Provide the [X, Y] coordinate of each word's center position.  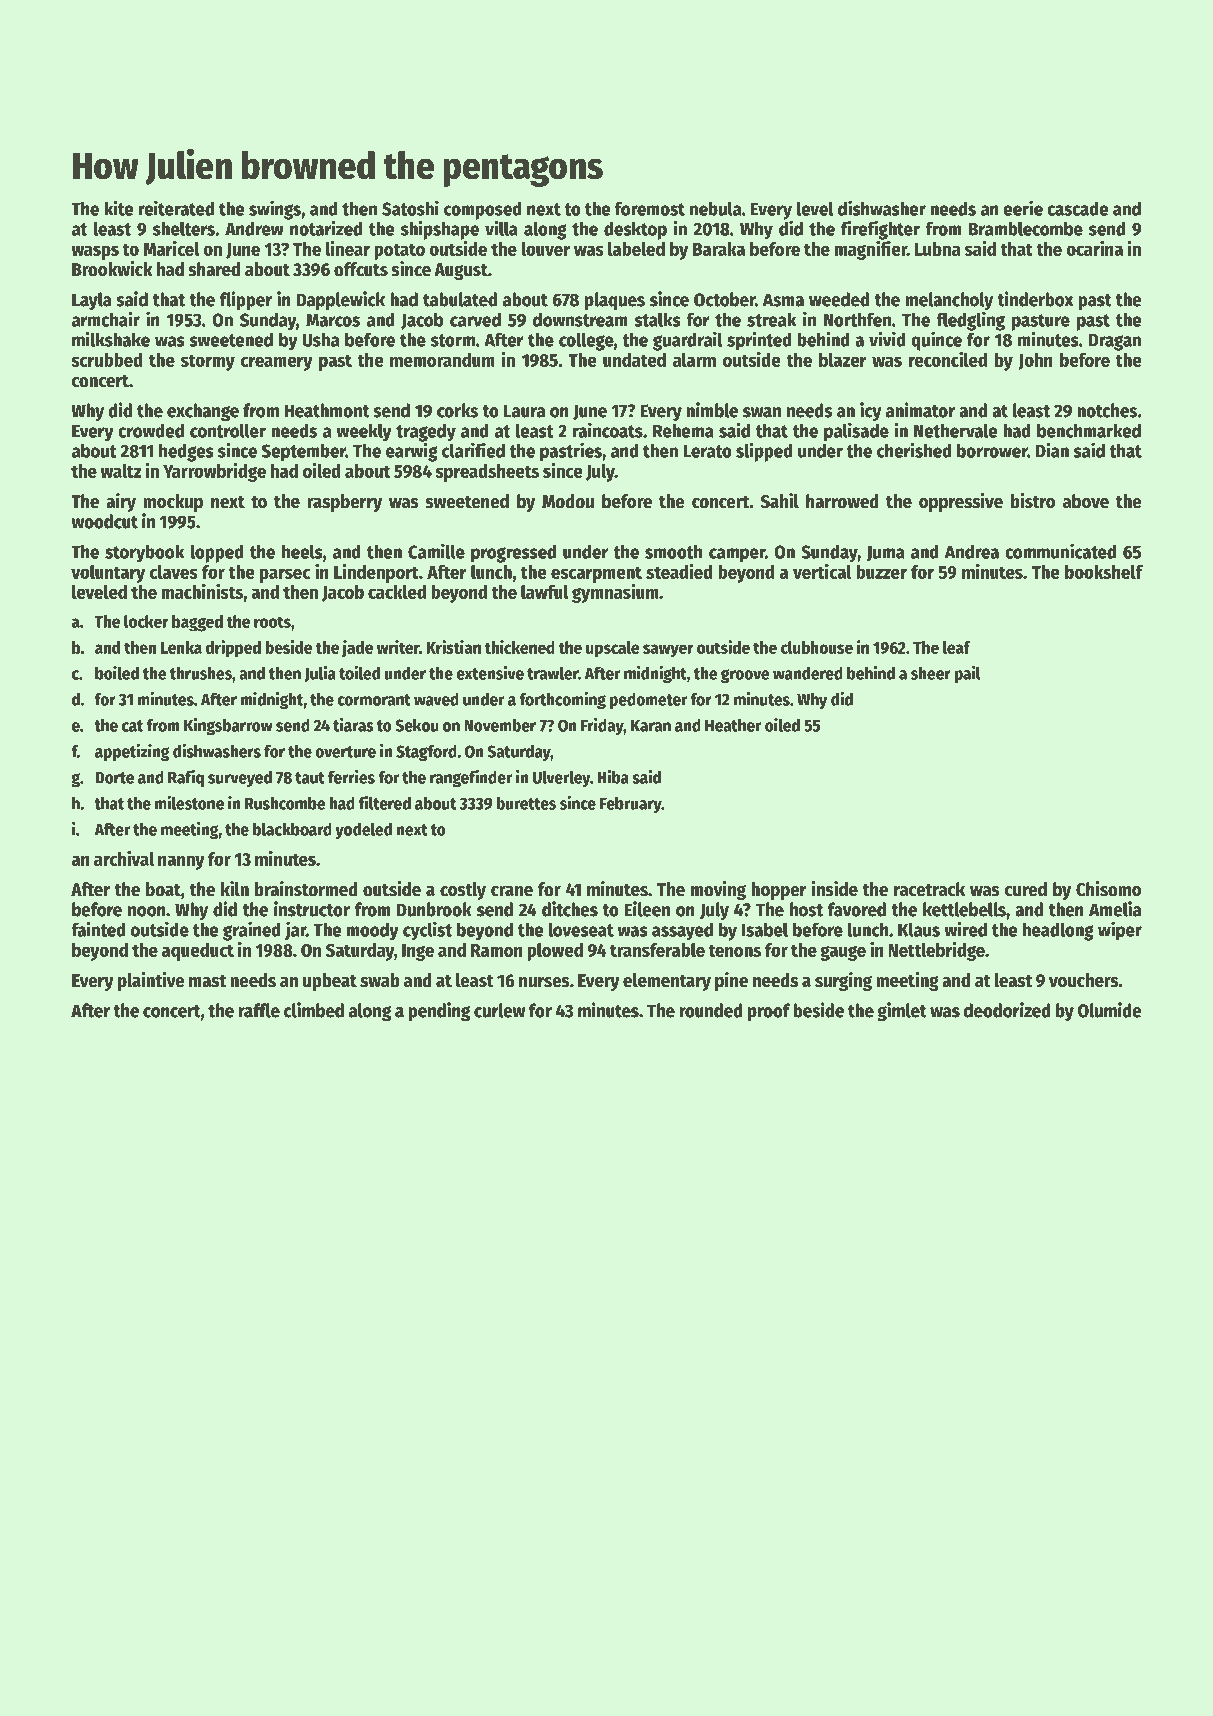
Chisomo [1108, 889]
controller [228, 430]
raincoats [608, 430]
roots [272, 622]
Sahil [780, 501]
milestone [189, 803]
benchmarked [1089, 430]
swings [275, 210]
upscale [613, 649]
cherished [914, 450]
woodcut [104, 521]
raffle [259, 1010]
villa [501, 228]
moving [718, 890]
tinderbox [1035, 299]
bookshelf [1104, 572]
